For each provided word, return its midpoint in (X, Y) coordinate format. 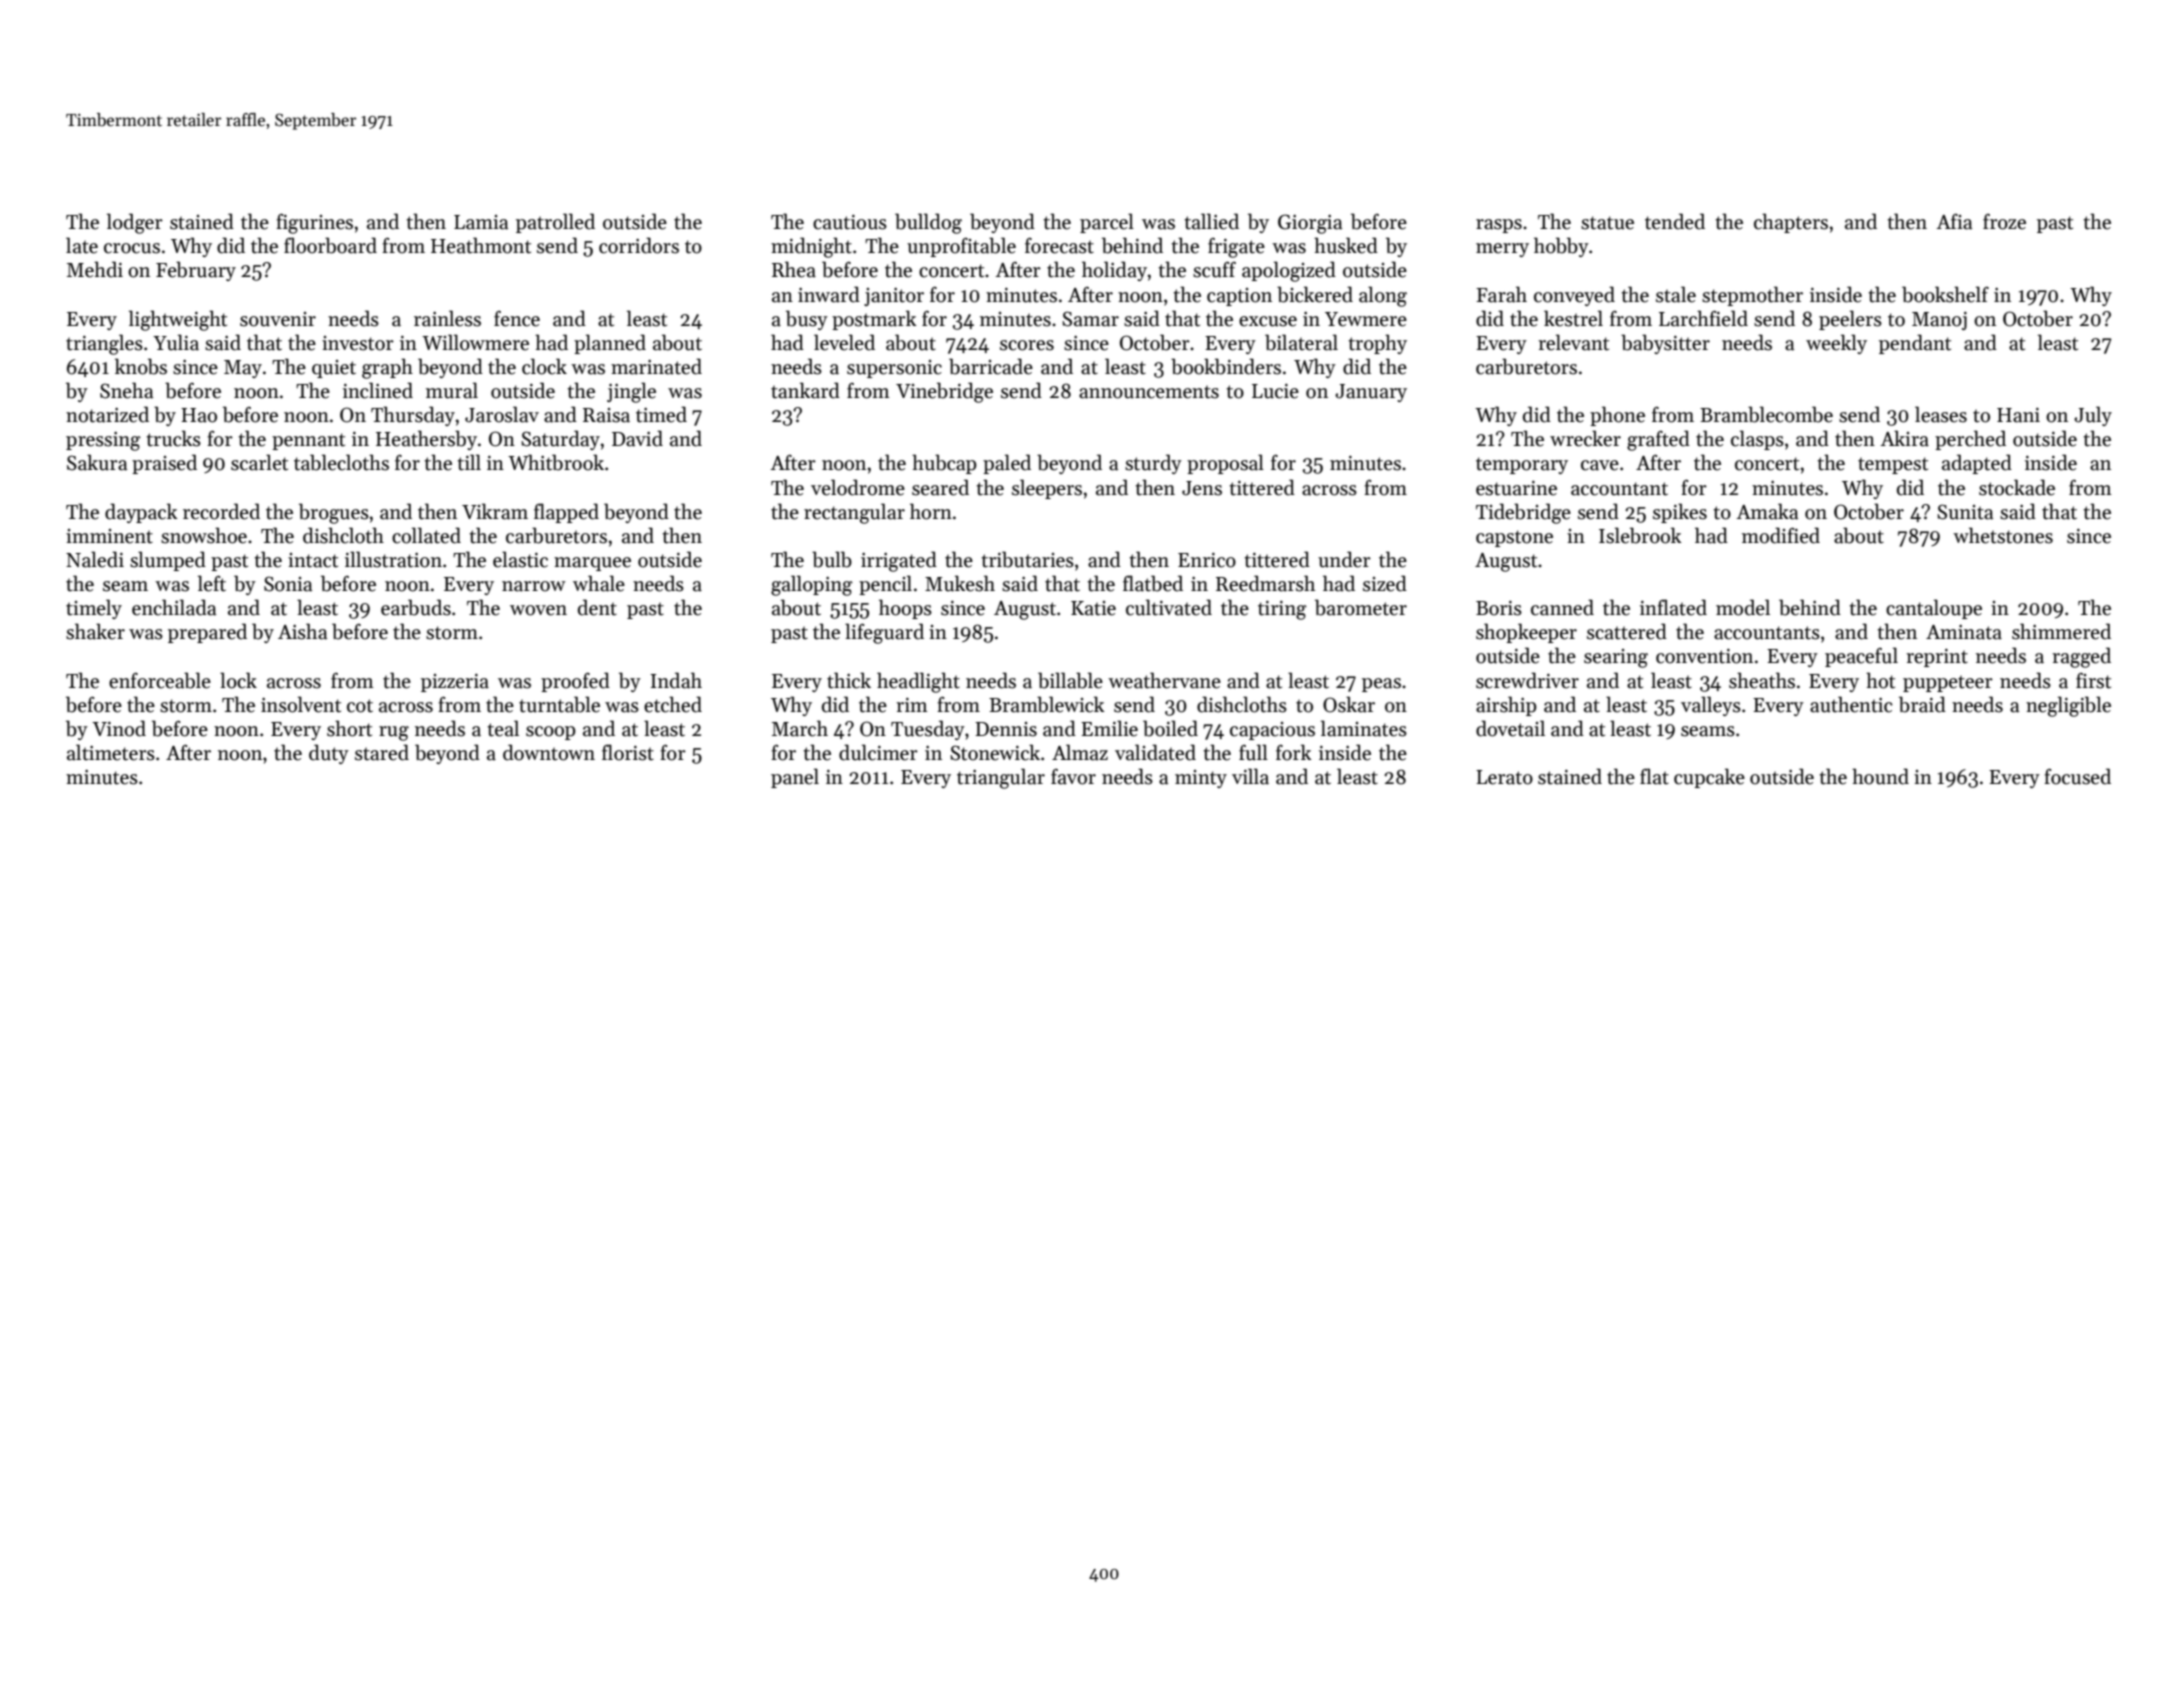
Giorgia (1310, 224)
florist (628, 752)
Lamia (481, 222)
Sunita (1965, 512)
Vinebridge (944, 392)
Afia (1954, 222)
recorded (221, 511)
